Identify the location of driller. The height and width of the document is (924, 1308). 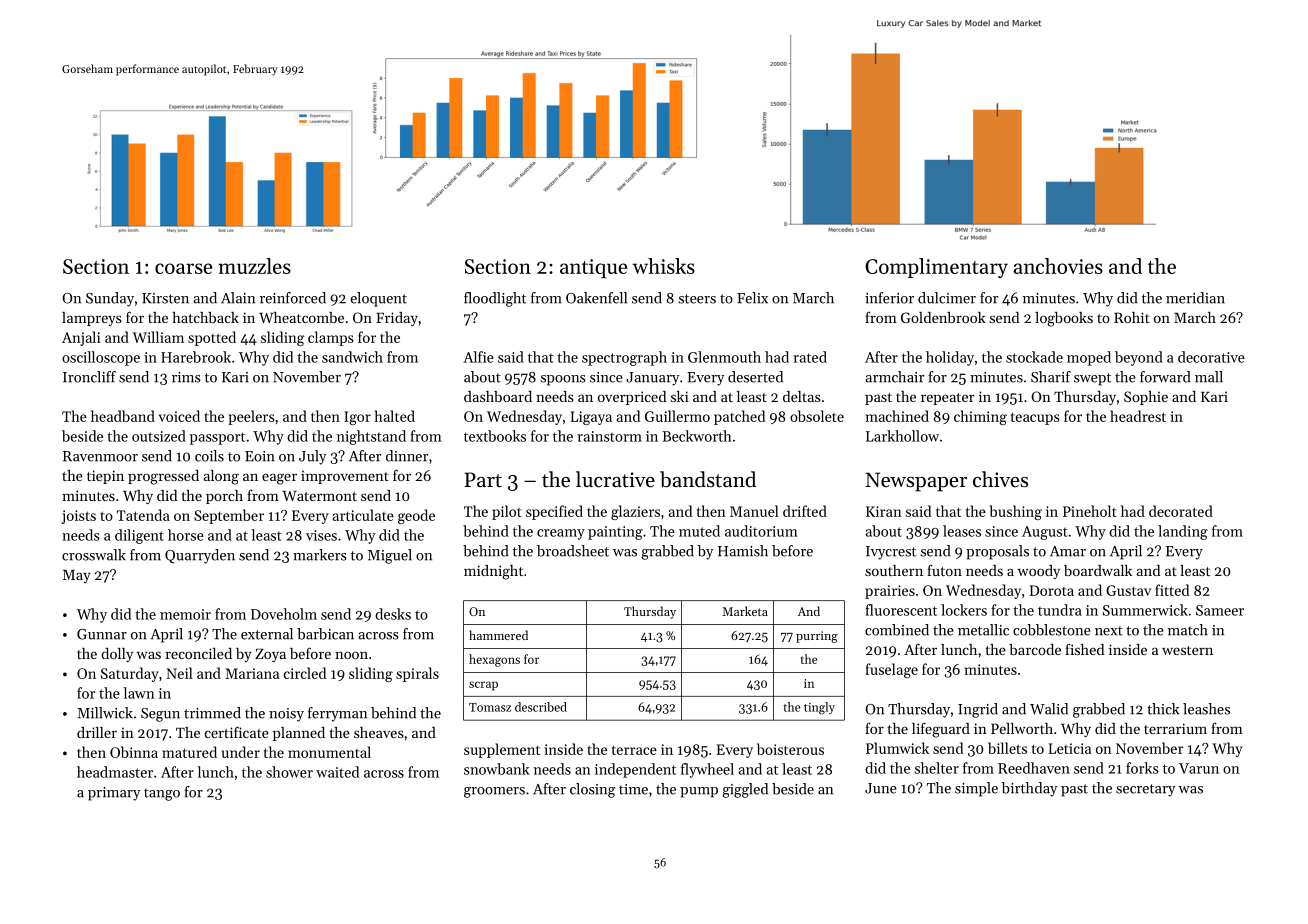
(97, 732).
